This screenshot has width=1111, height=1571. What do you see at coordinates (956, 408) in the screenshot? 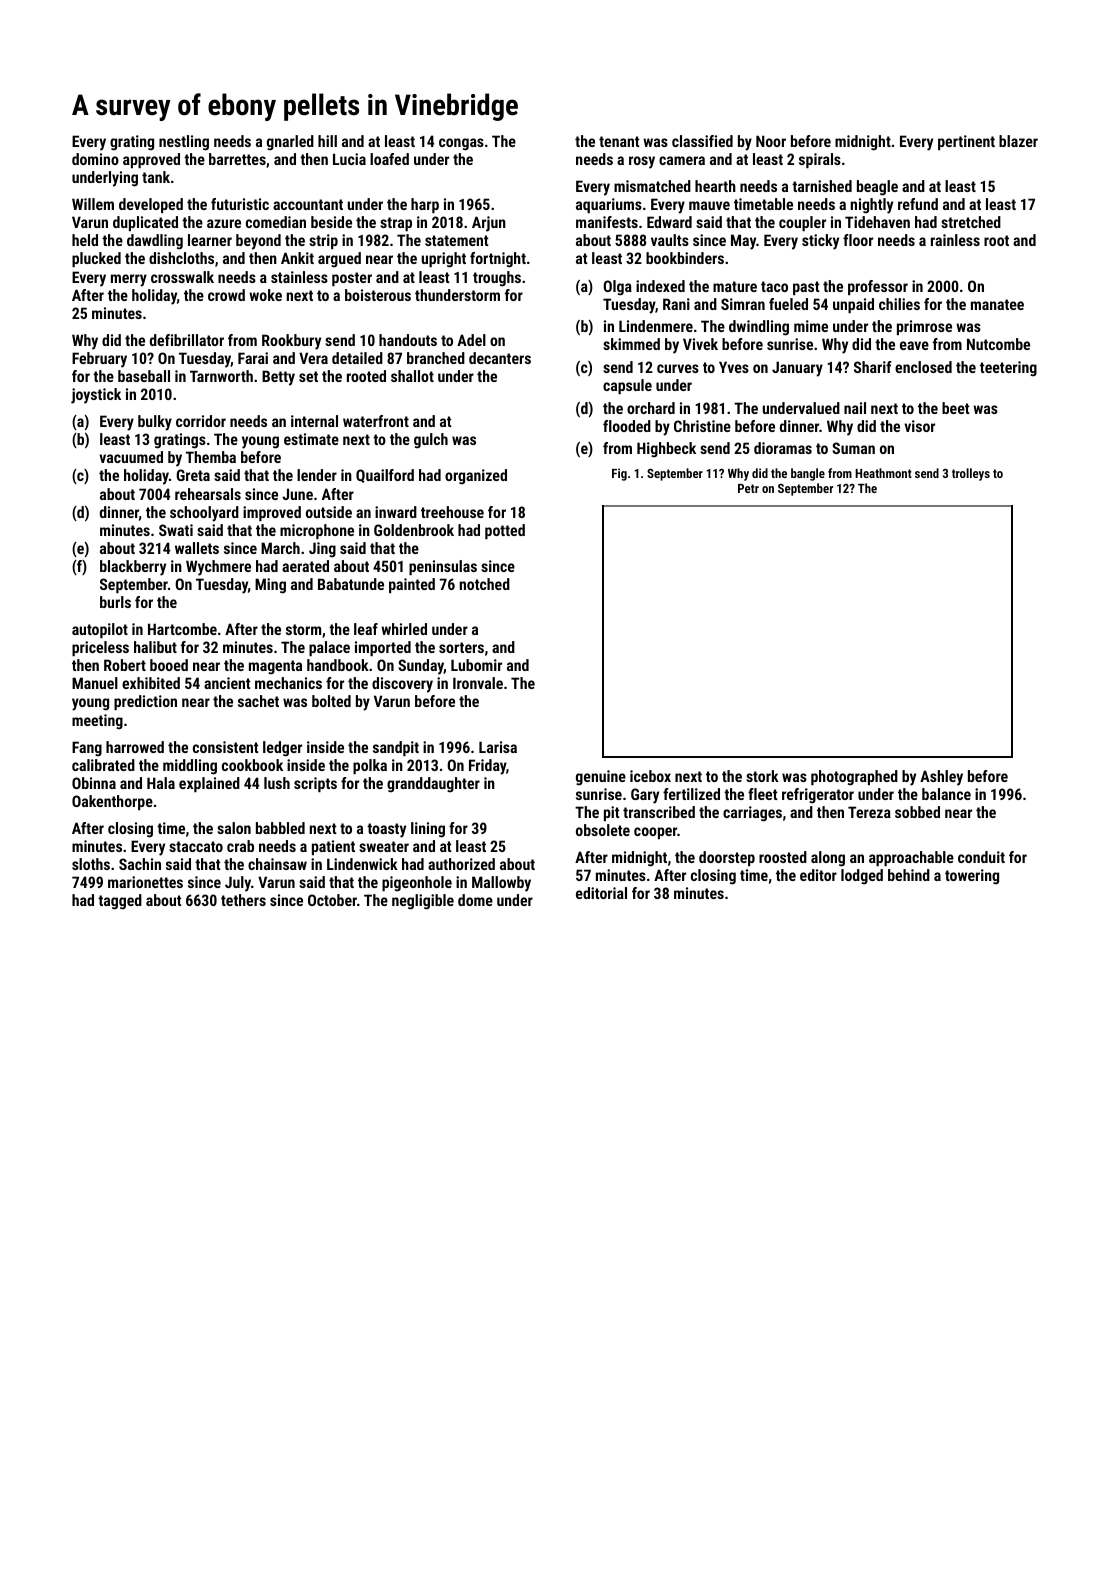
I see `beet` at bounding box center [956, 408].
